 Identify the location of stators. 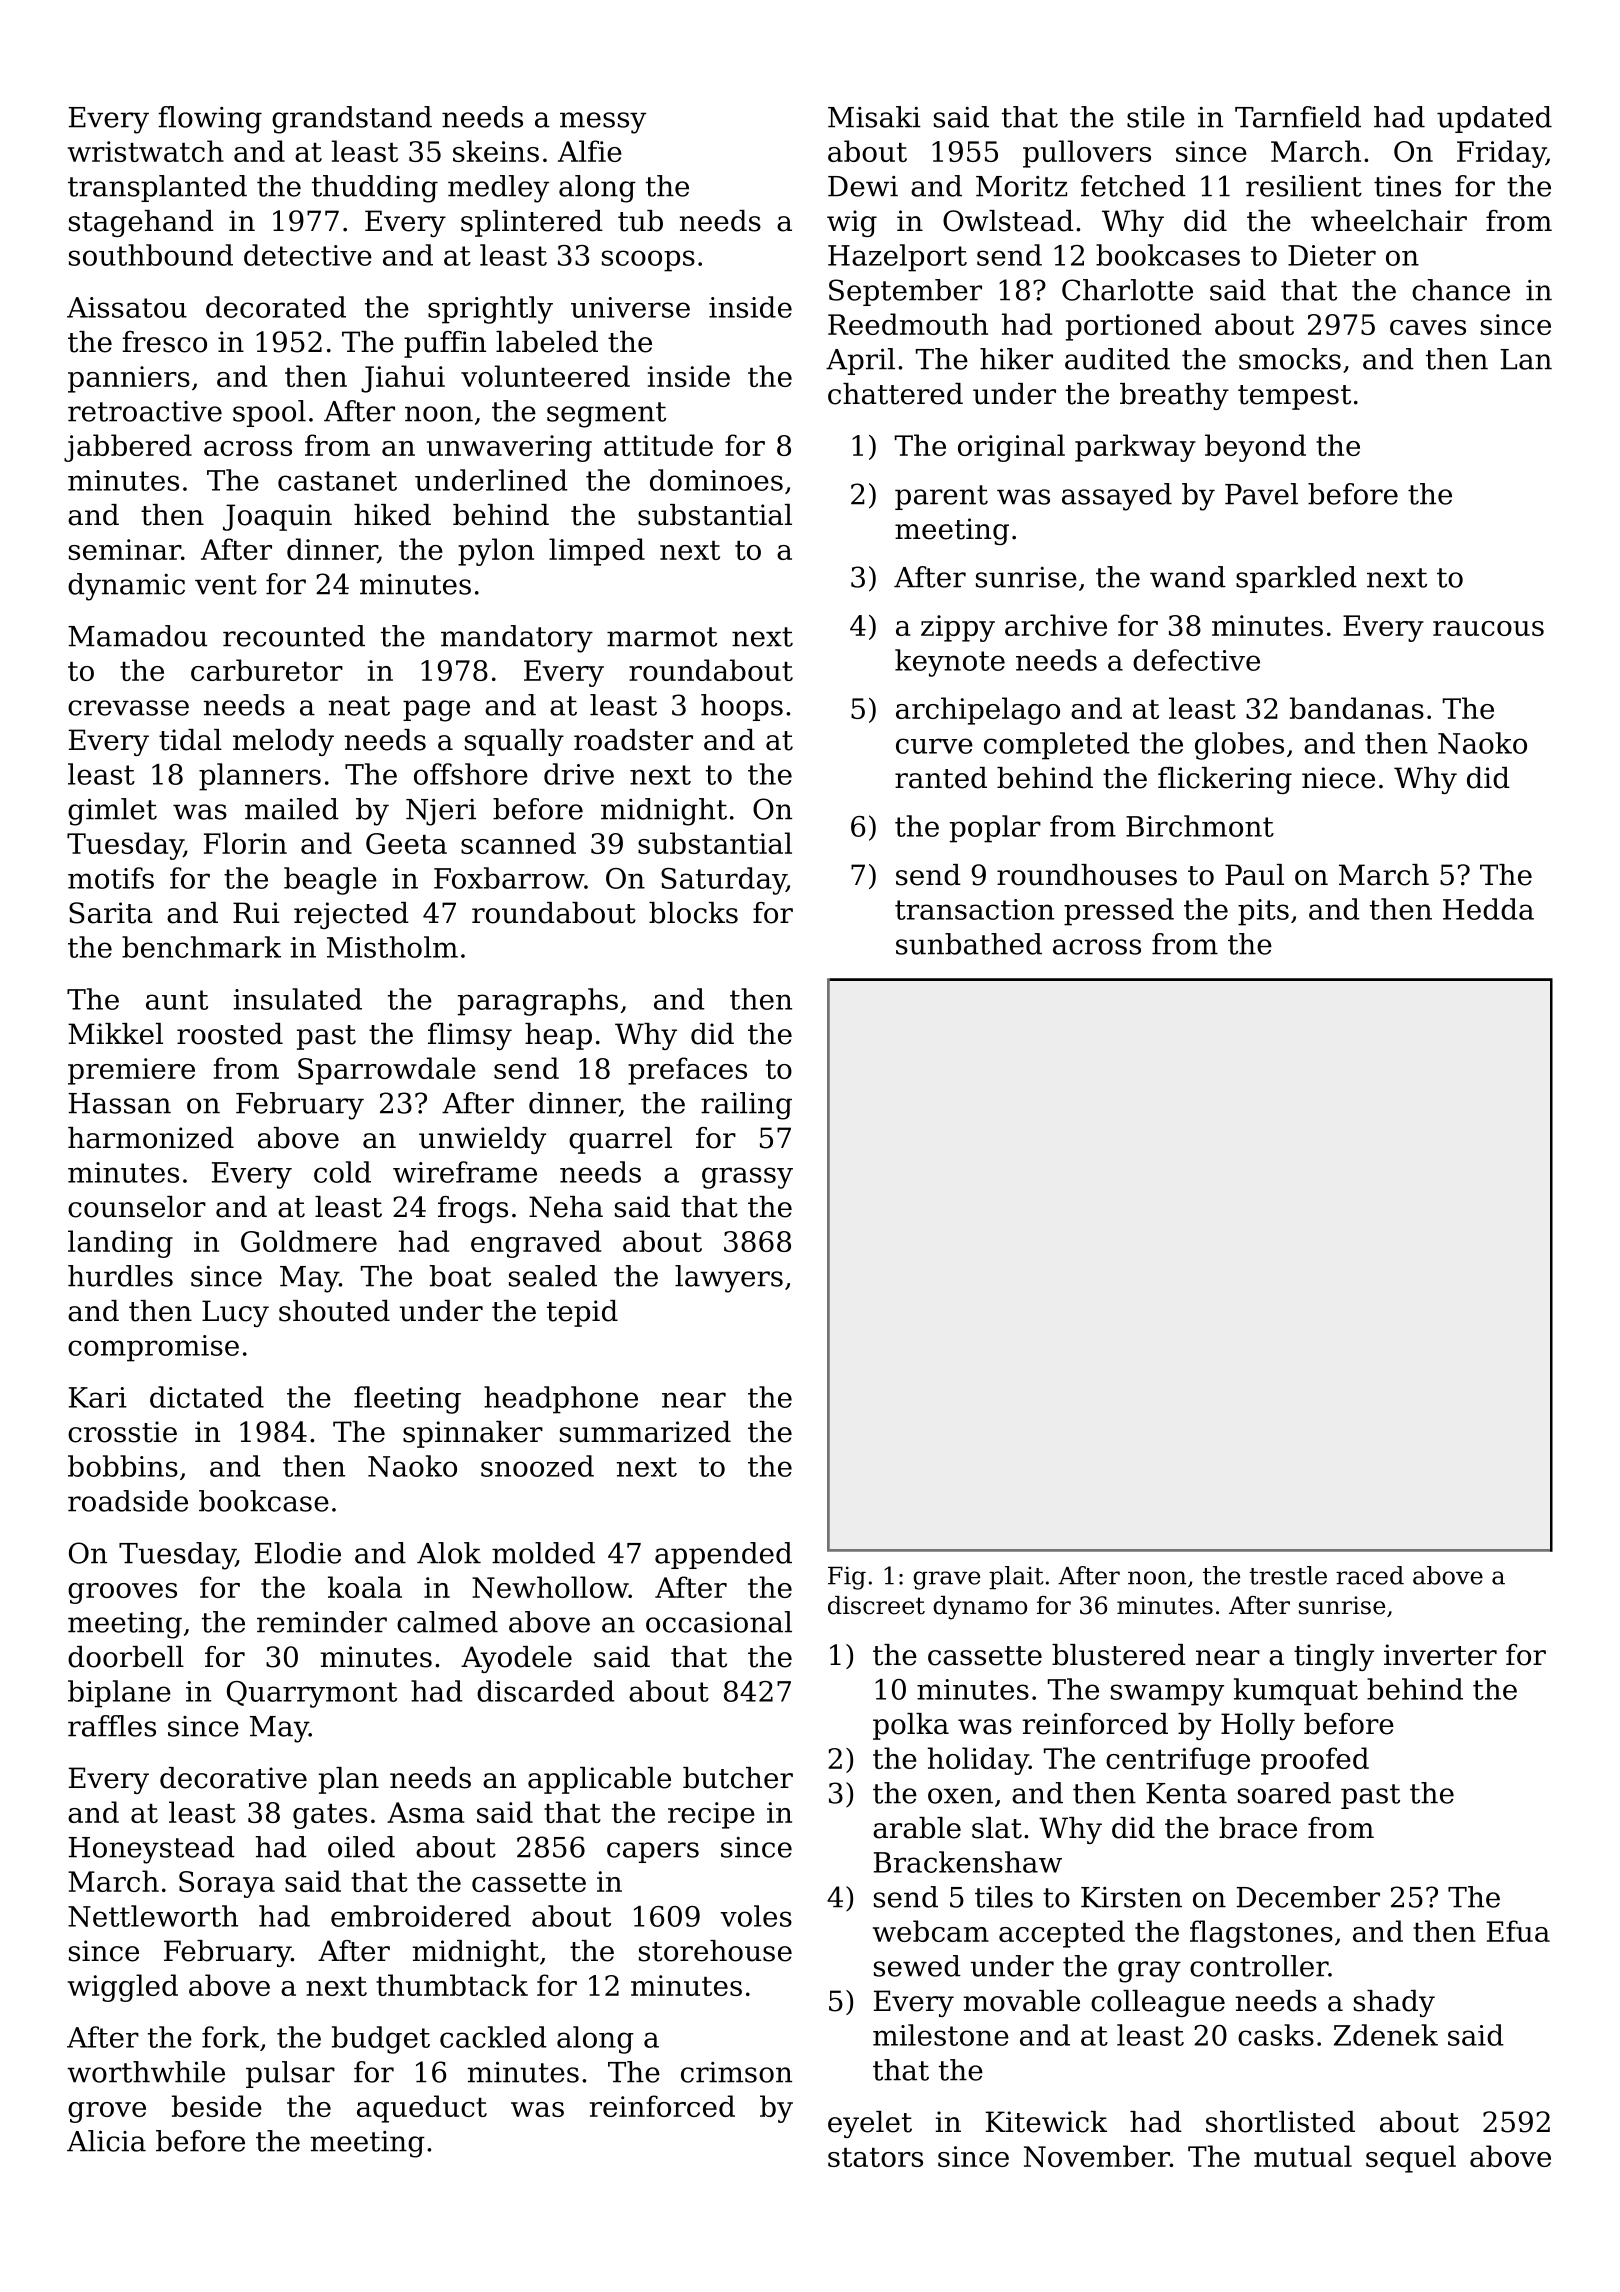
(875, 2157).
